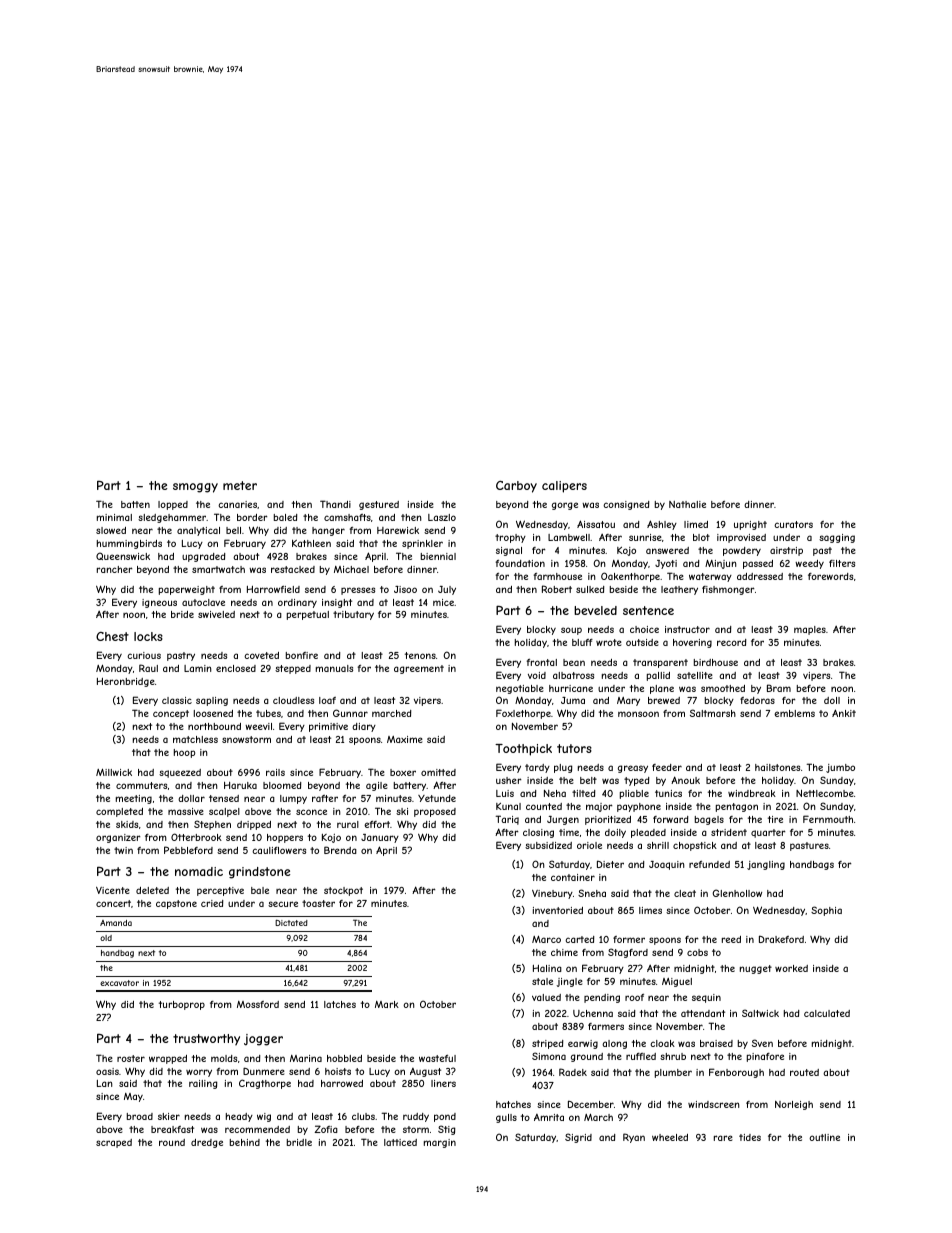 The image size is (952, 1233). Describe the element at coordinates (523, 750) in the image. I see `Toothpick` at that location.
